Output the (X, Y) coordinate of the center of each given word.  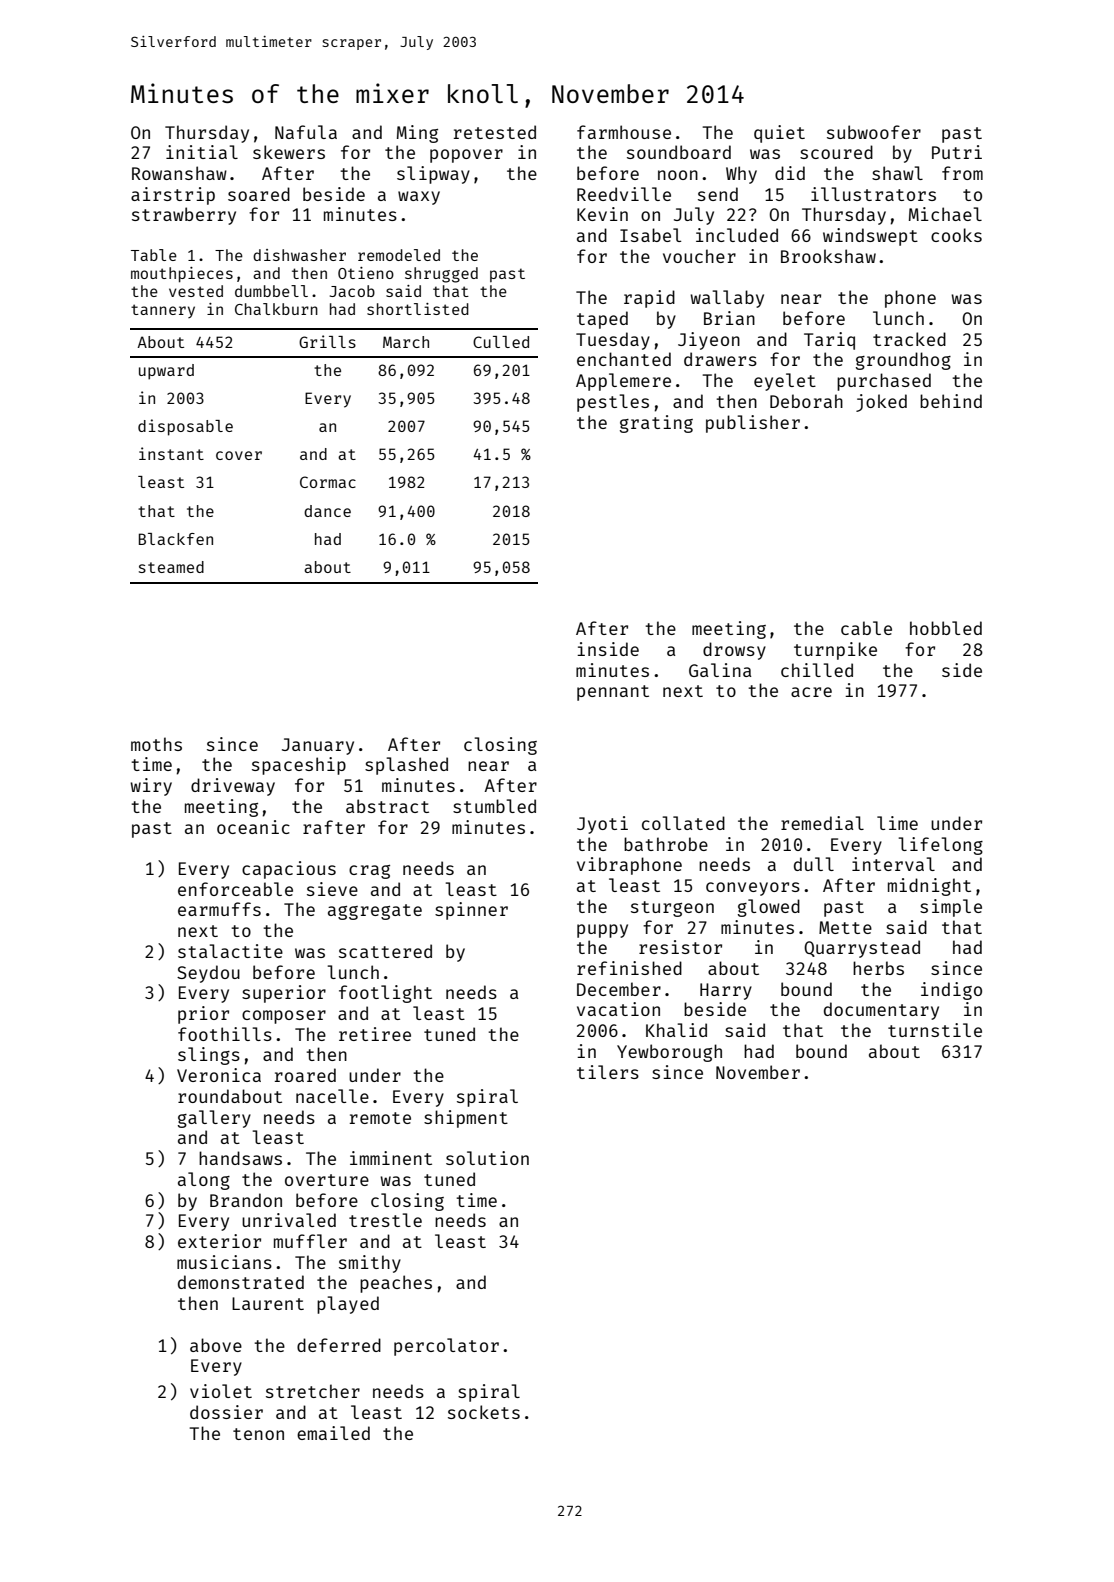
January (318, 746)
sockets (484, 1412)
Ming (417, 134)
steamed (171, 567)
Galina (720, 670)
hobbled (946, 628)
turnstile (935, 1030)
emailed (333, 1433)
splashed (406, 766)
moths (156, 744)
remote (380, 1118)
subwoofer (874, 132)
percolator (446, 1347)
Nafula (306, 132)
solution (487, 1158)
